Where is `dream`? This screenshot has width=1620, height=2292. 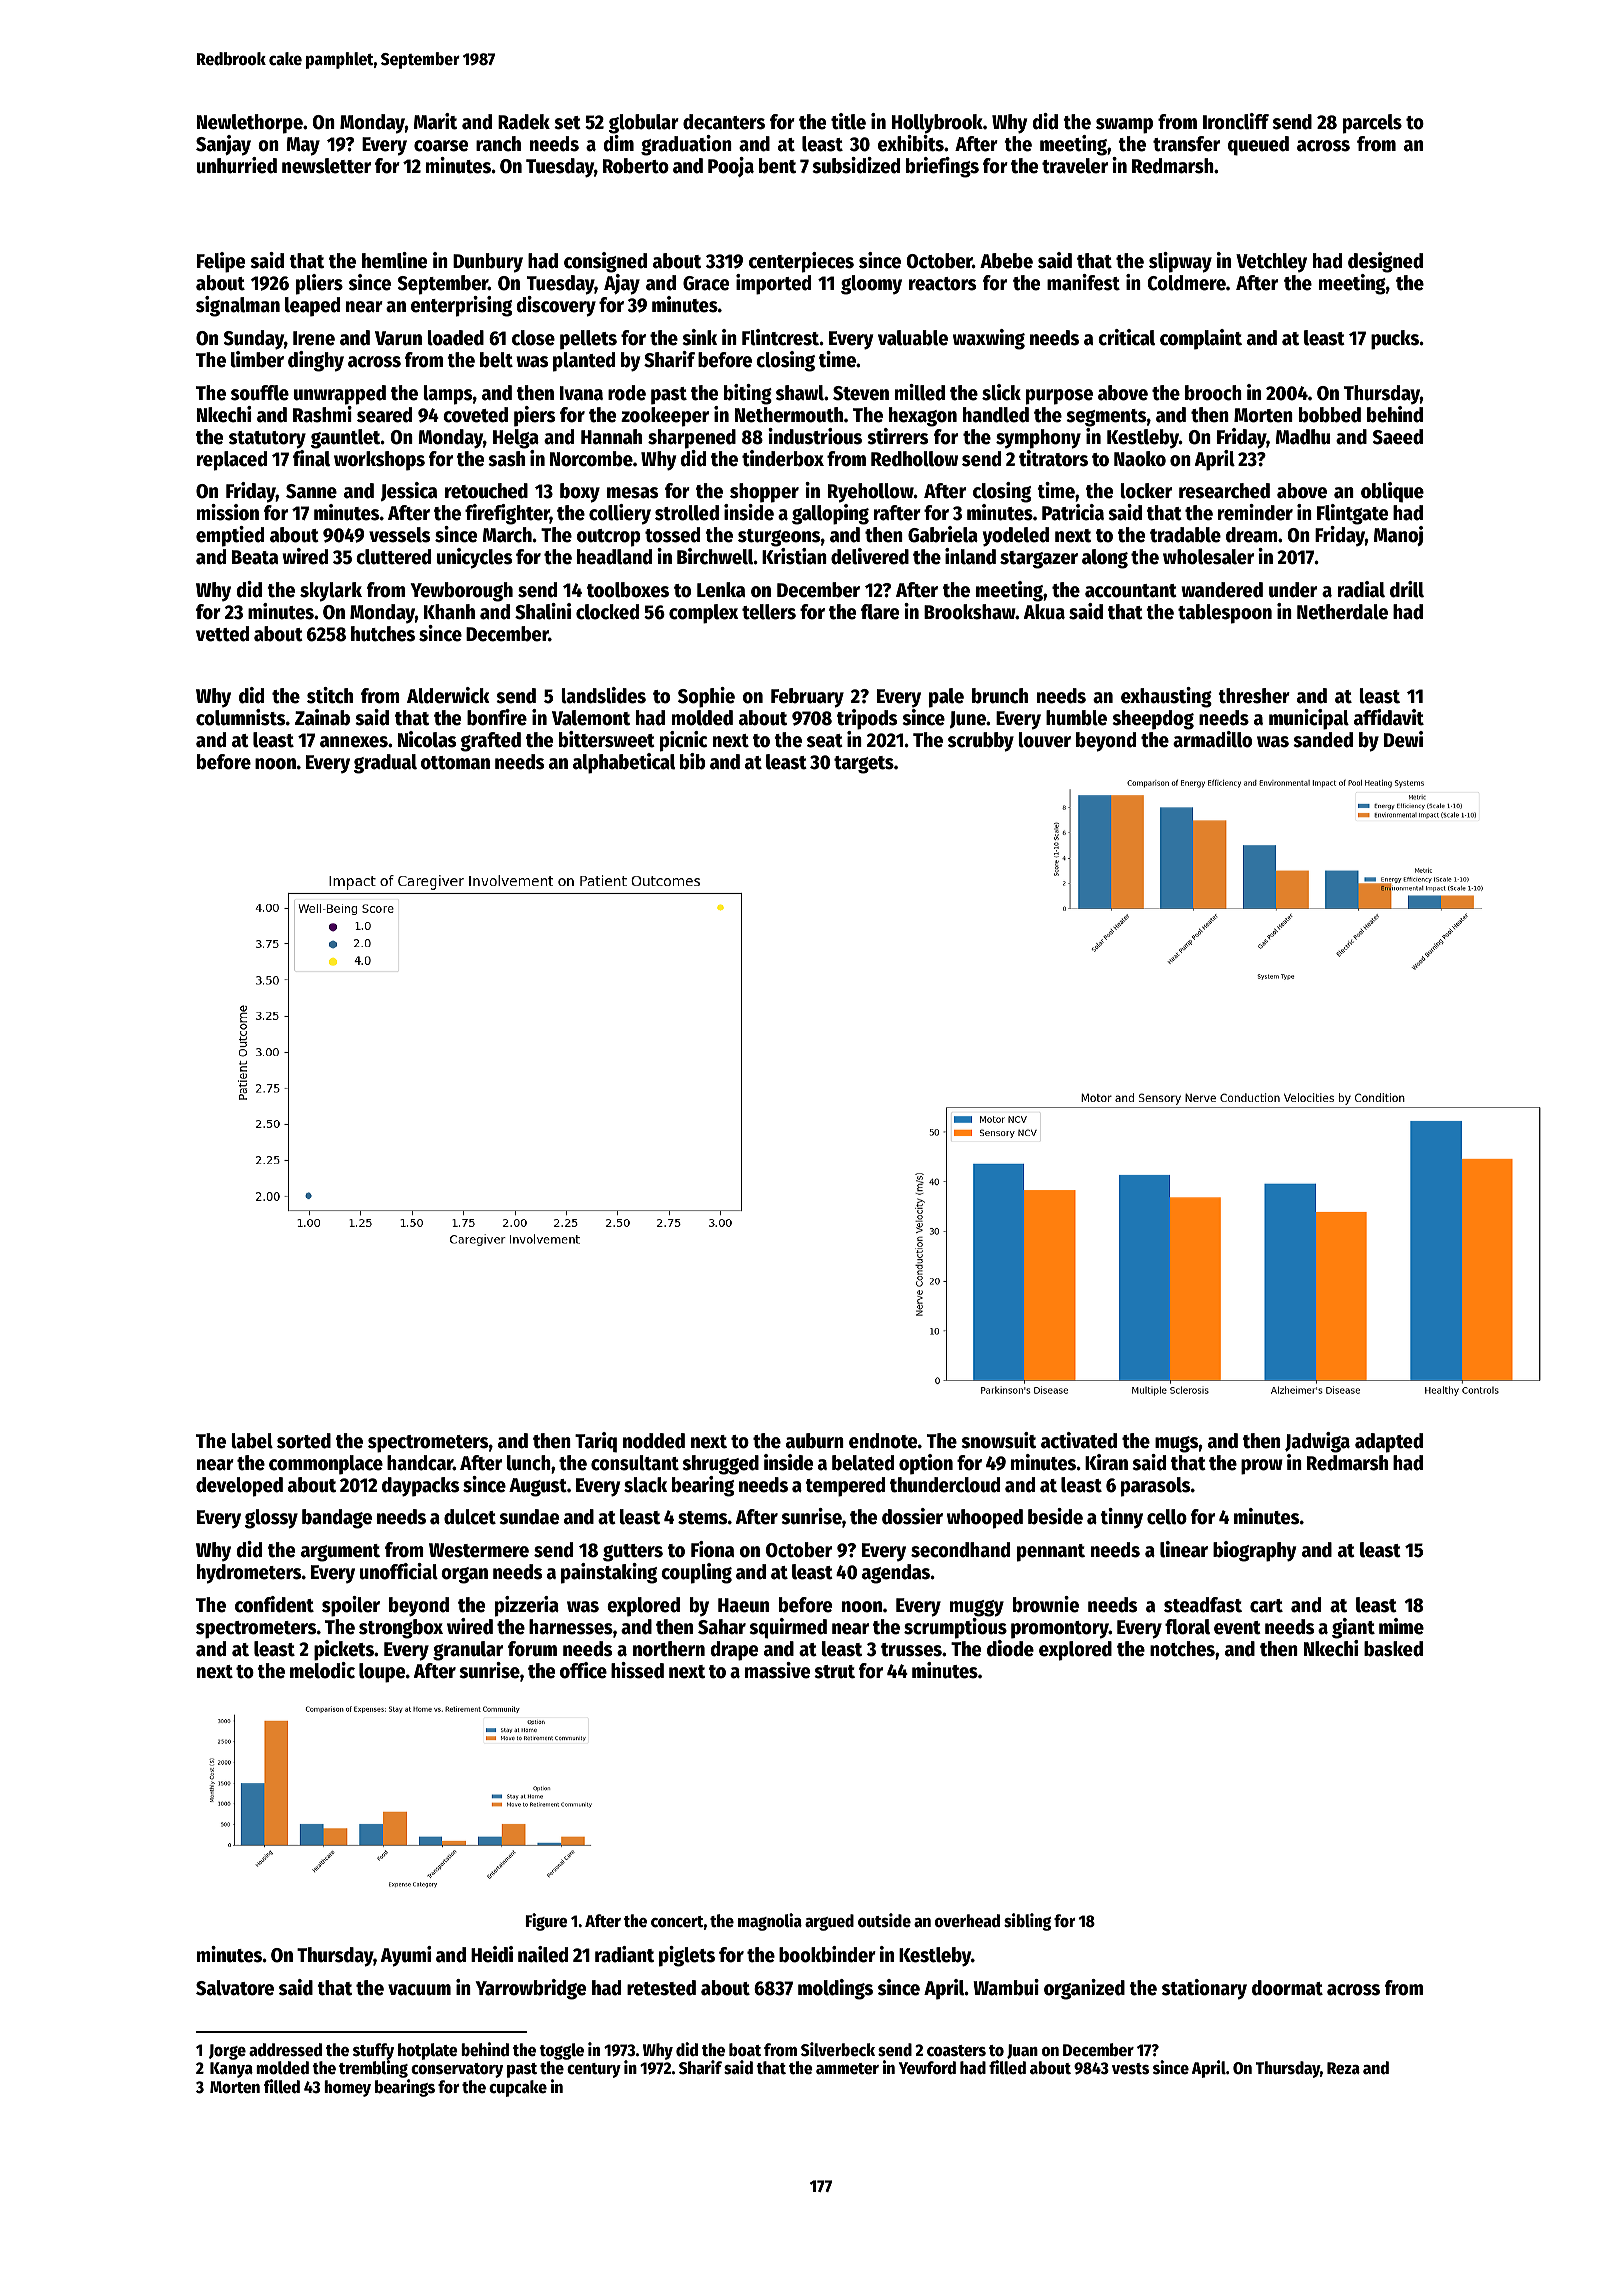 dream is located at coordinates (1252, 535).
